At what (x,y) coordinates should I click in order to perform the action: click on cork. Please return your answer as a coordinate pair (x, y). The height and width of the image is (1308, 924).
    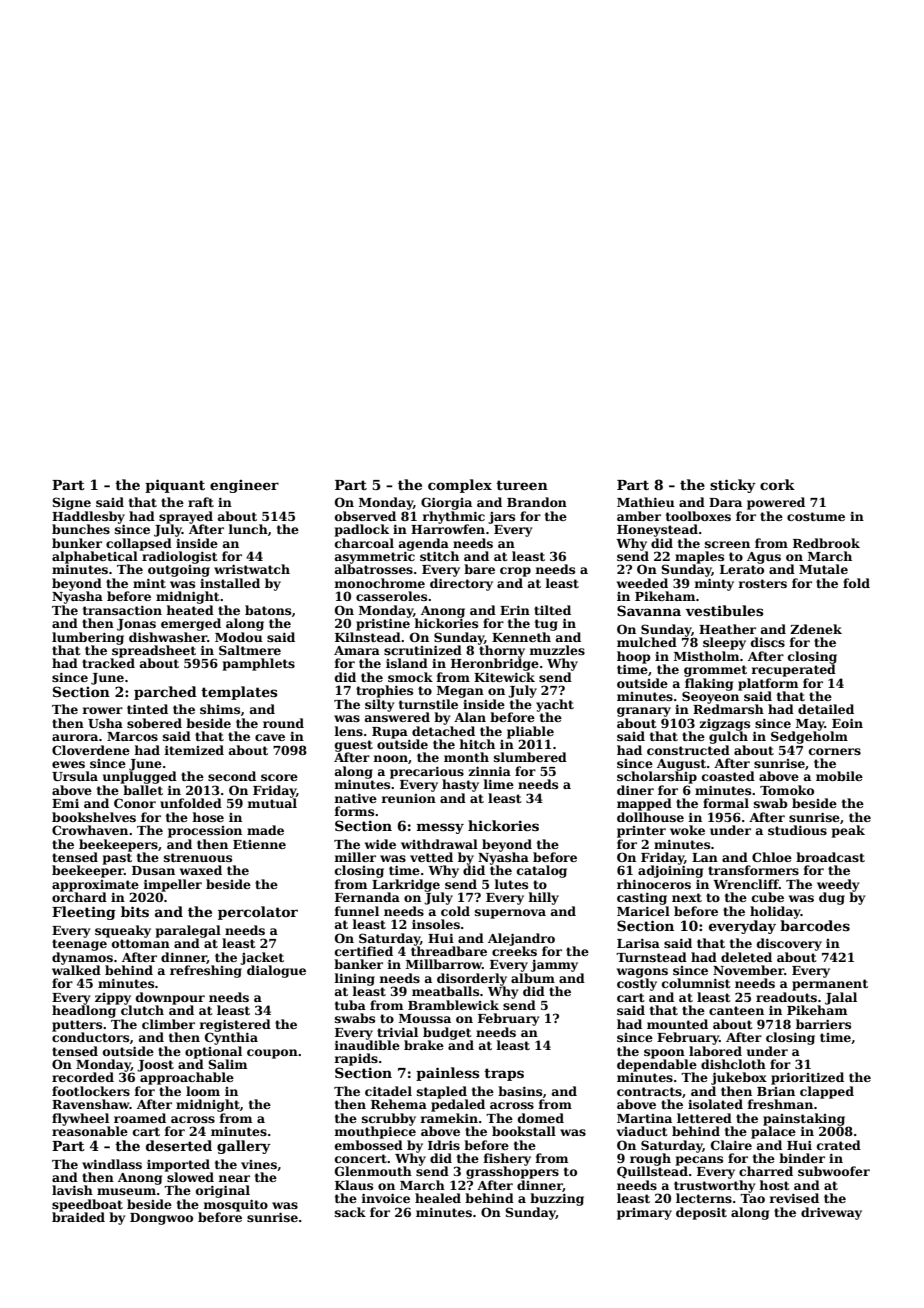
    Looking at the image, I should click on (777, 484).
